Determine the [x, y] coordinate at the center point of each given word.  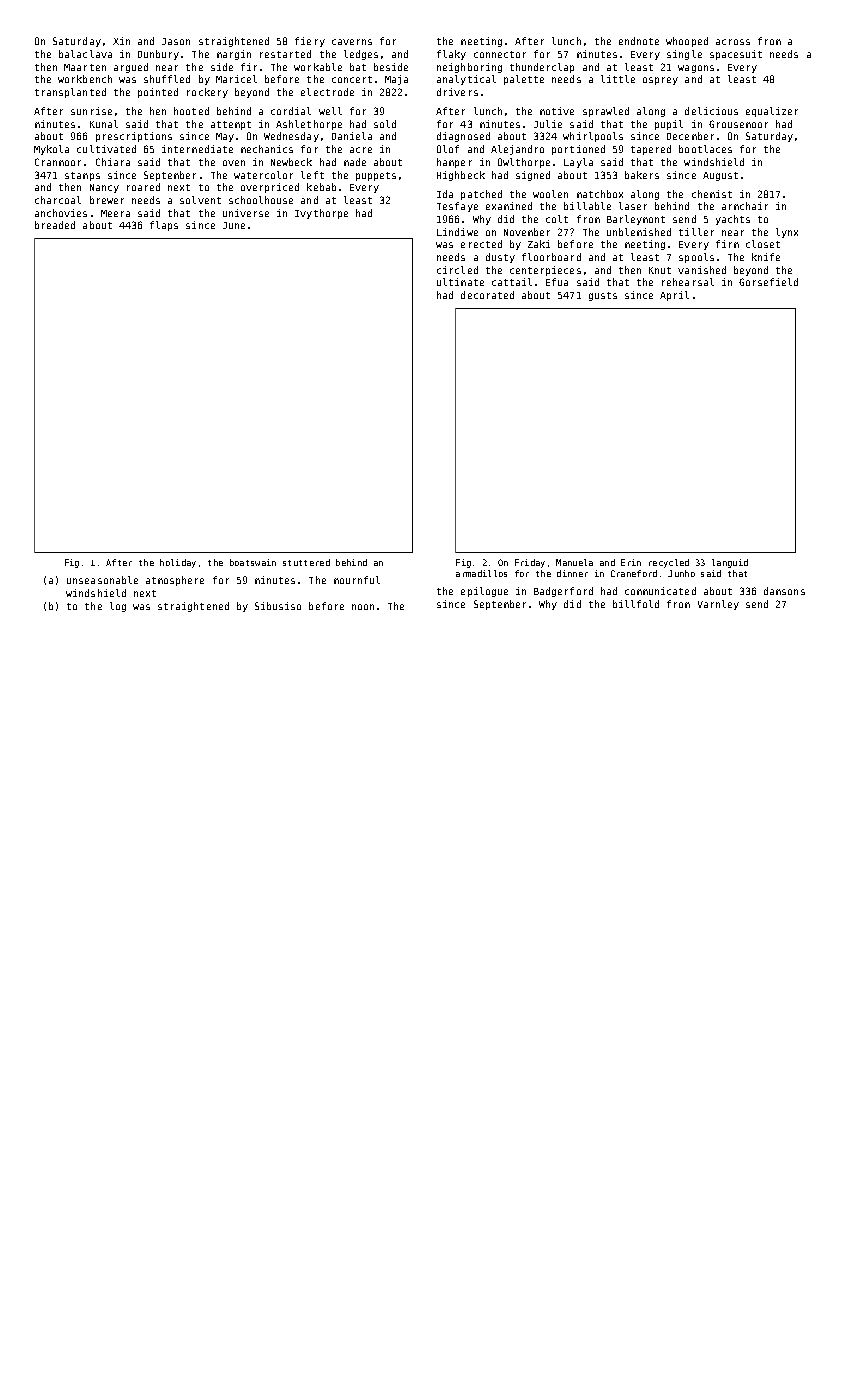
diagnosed [463, 137]
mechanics [267, 149]
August [720, 176]
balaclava [85, 54]
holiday [178, 563]
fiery [310, 42]
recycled [669, 563]
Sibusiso [278, 606]
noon [363, 607]
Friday [530, 563]
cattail [512, 282]
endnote [639, 41]
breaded [55, 225]
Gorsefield [768, 282]
